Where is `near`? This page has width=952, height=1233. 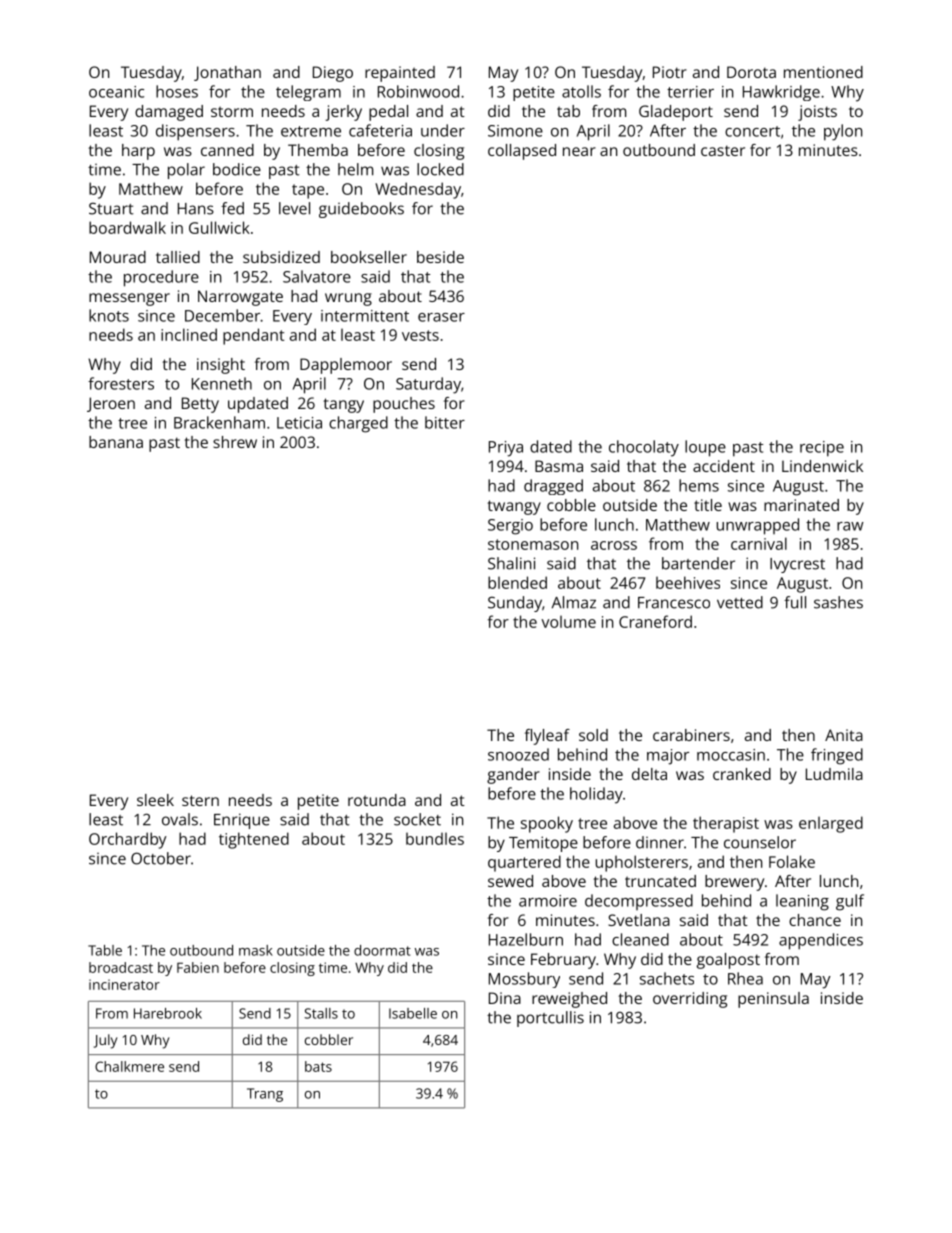 near is located at coordinates (579, 151).
